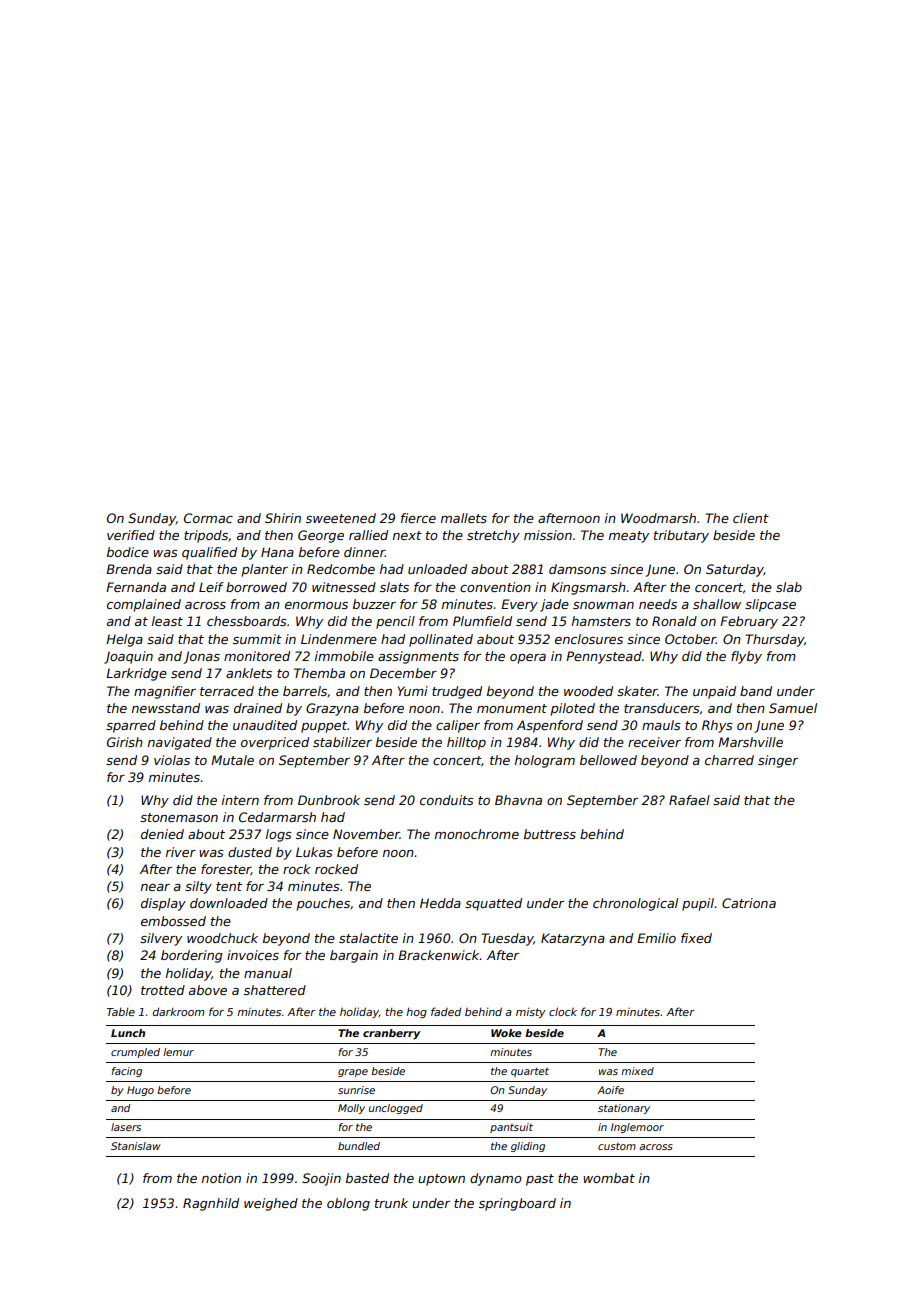 Image resolution: width=924 pixels, height=1308 pixels. I want to click on Lindenmere, so click(339, 639).
